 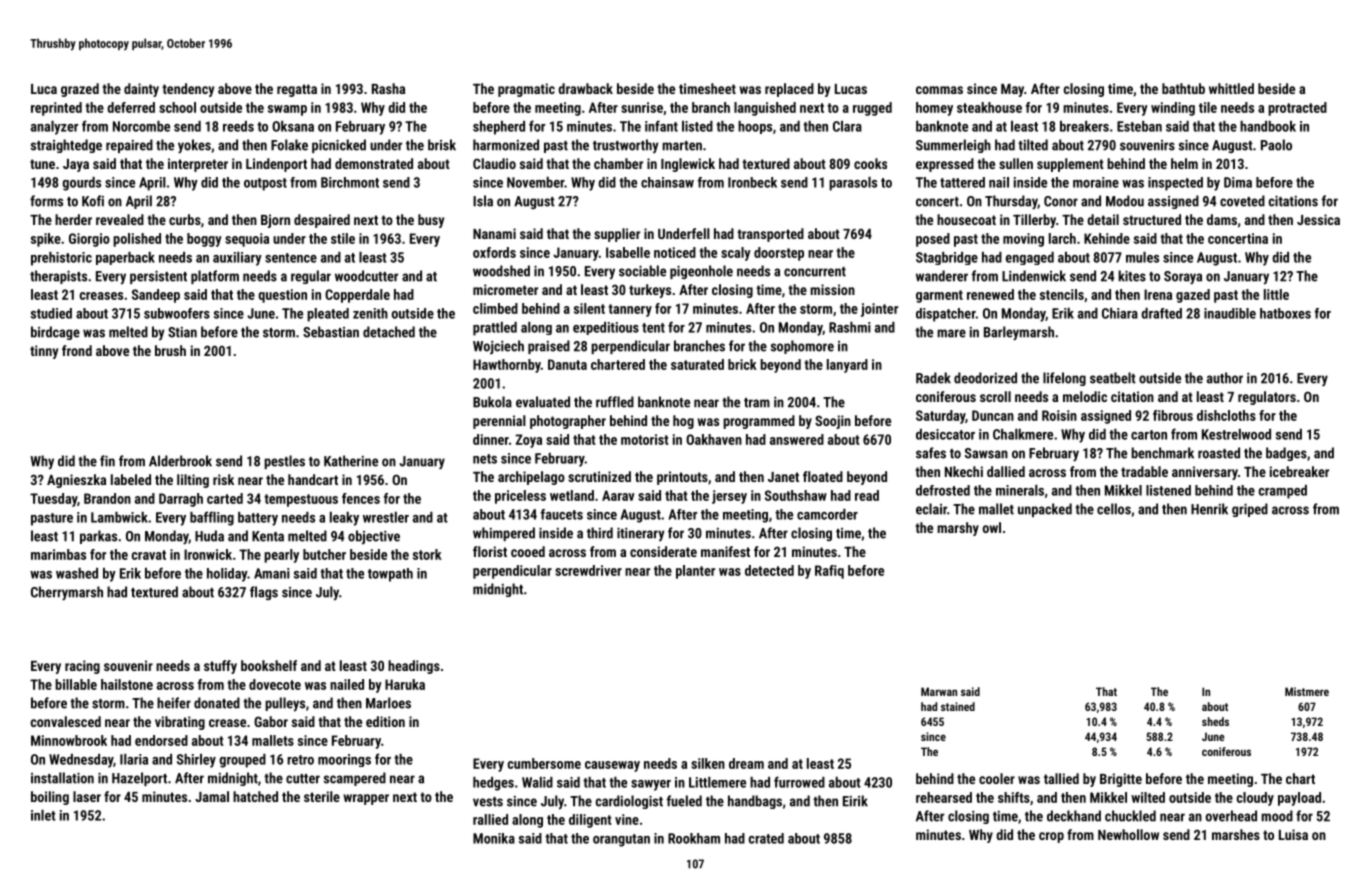 I want to click on sawyer, so click(x=651, y=785).
